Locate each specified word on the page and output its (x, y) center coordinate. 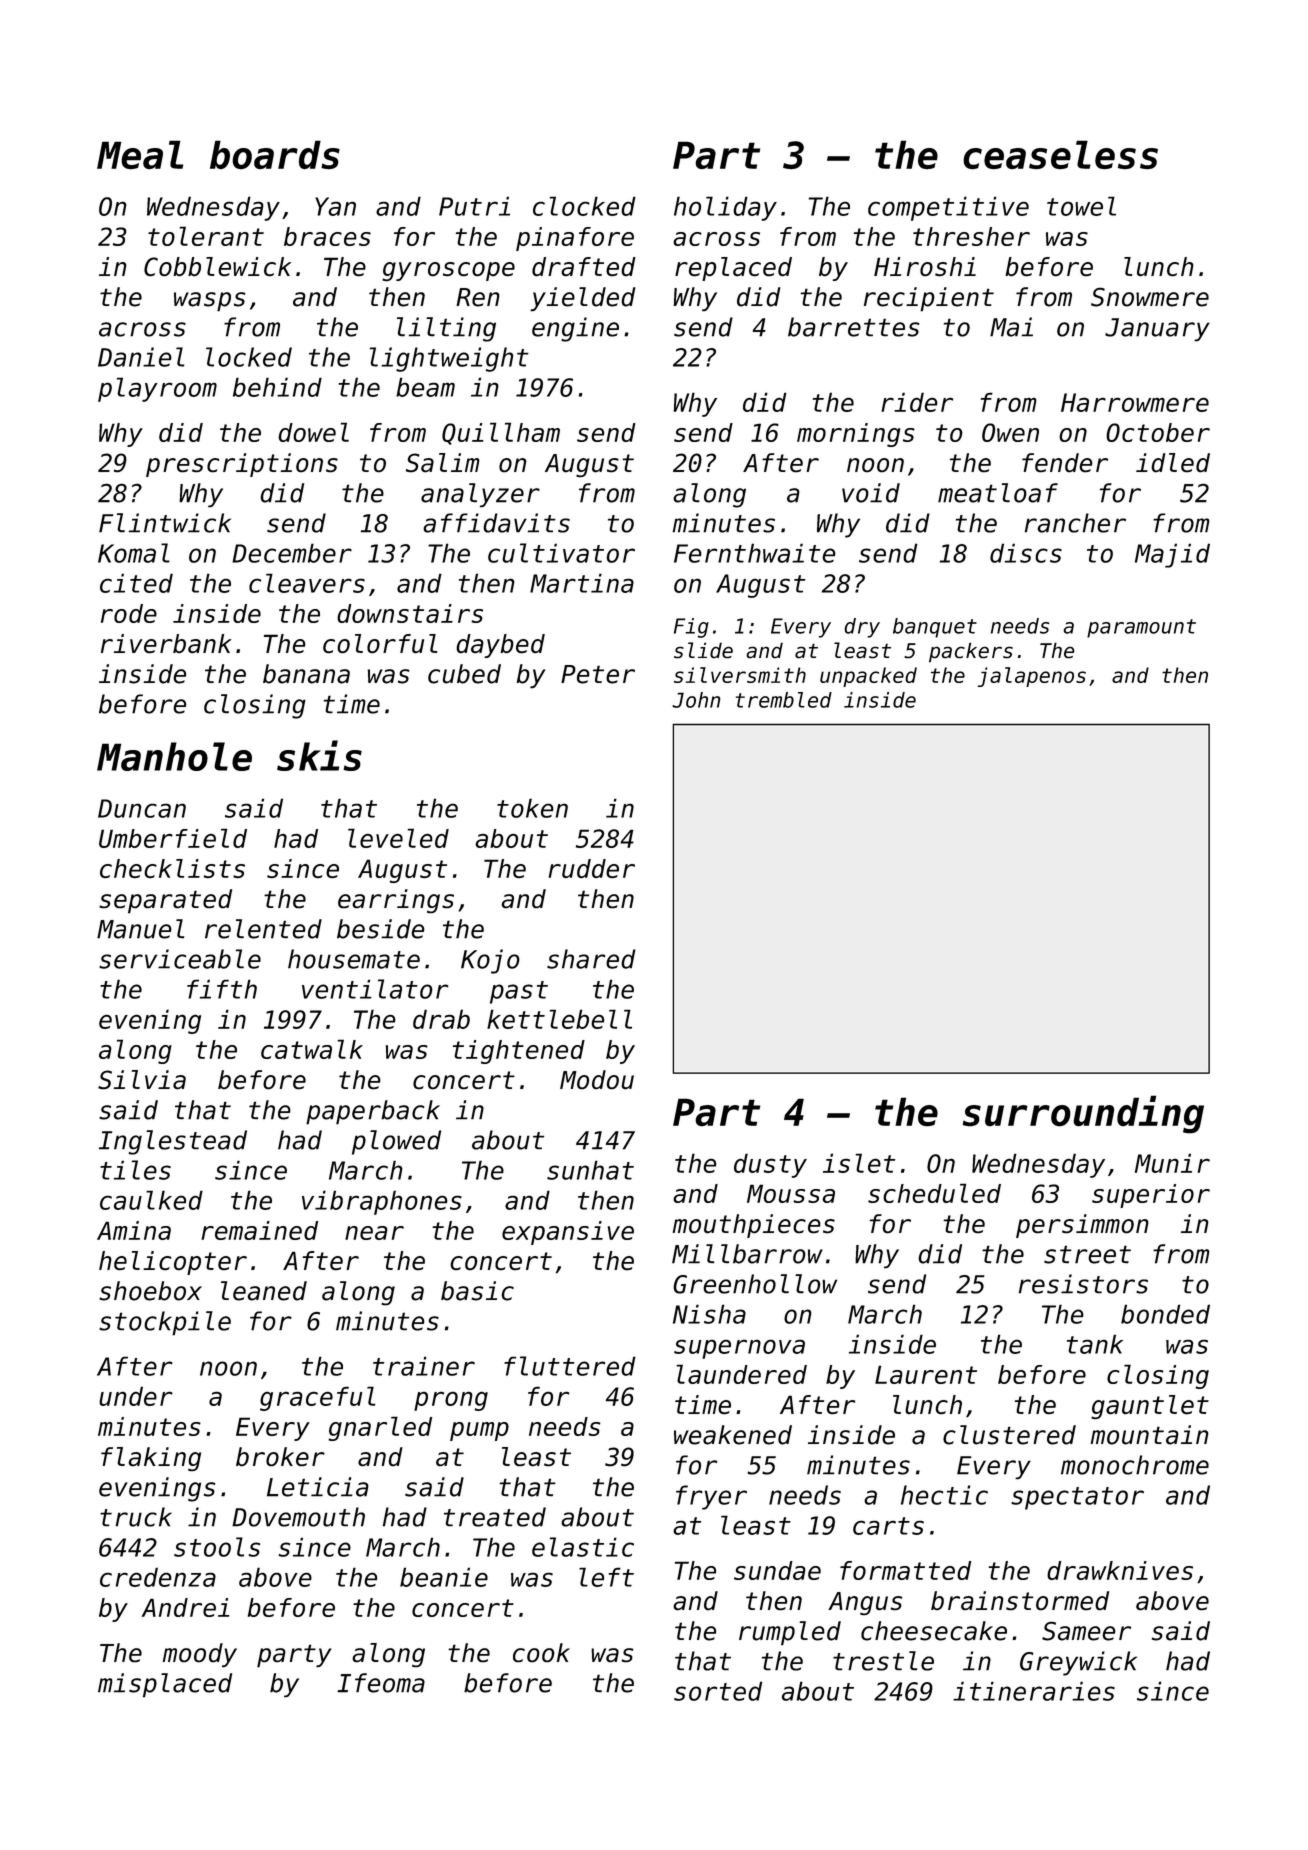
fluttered (570, 1366)
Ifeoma (381, 1683)
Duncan (142, 808)
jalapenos (1032, 677)
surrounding (1083, 1114)
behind (277, 387)
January (1157, 329)
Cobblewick (217, 266)
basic (477, 1291)
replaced (733, 269)
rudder (591, 868)
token (532, 808)
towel (1081, 206)
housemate (354, 959)
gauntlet (1150, 1407)
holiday (725, 208)
